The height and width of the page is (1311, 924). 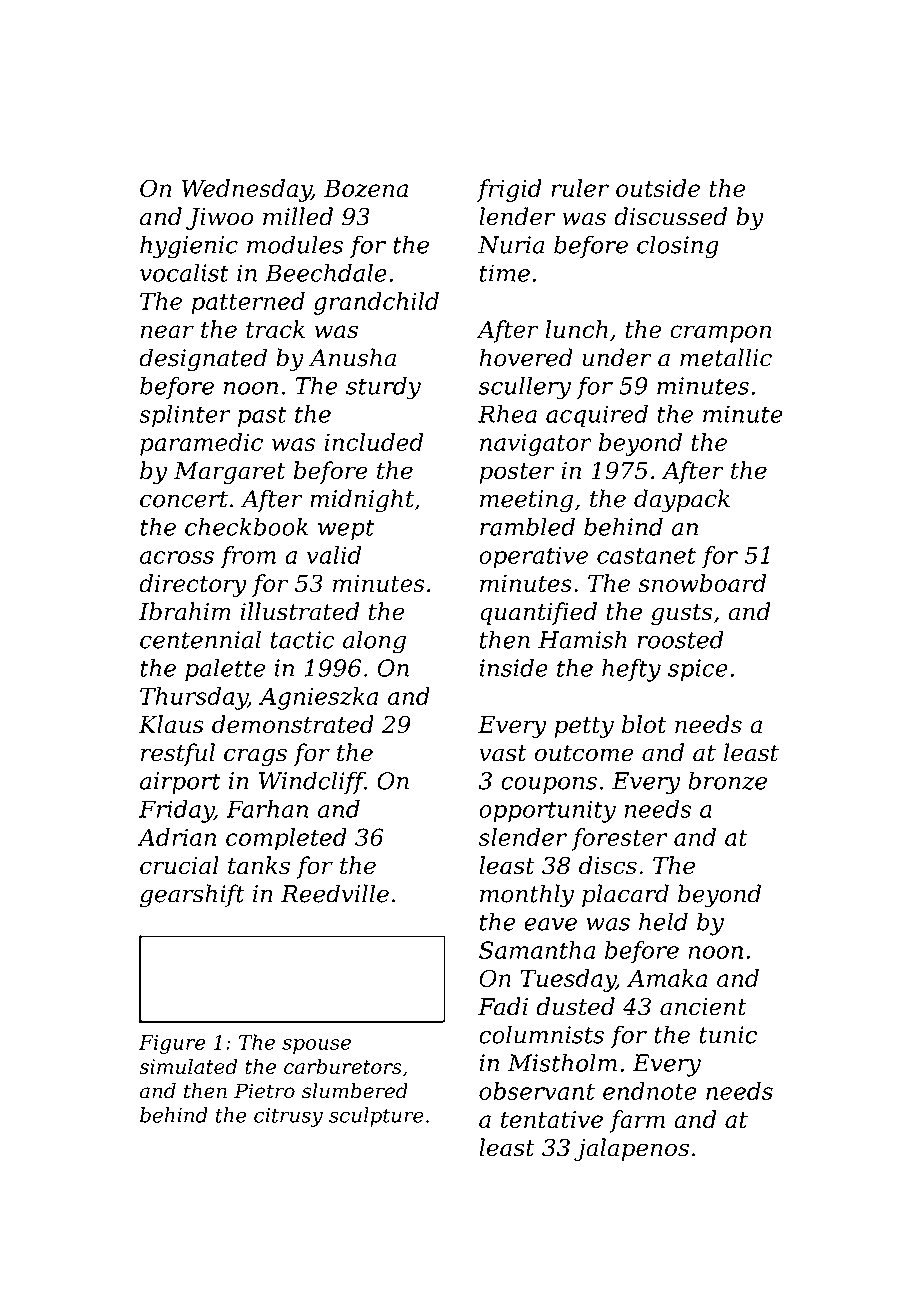 What do you see at coordinates (316, 1046) in the page?
I see `spouse` at bounding box center [316, 1046].
